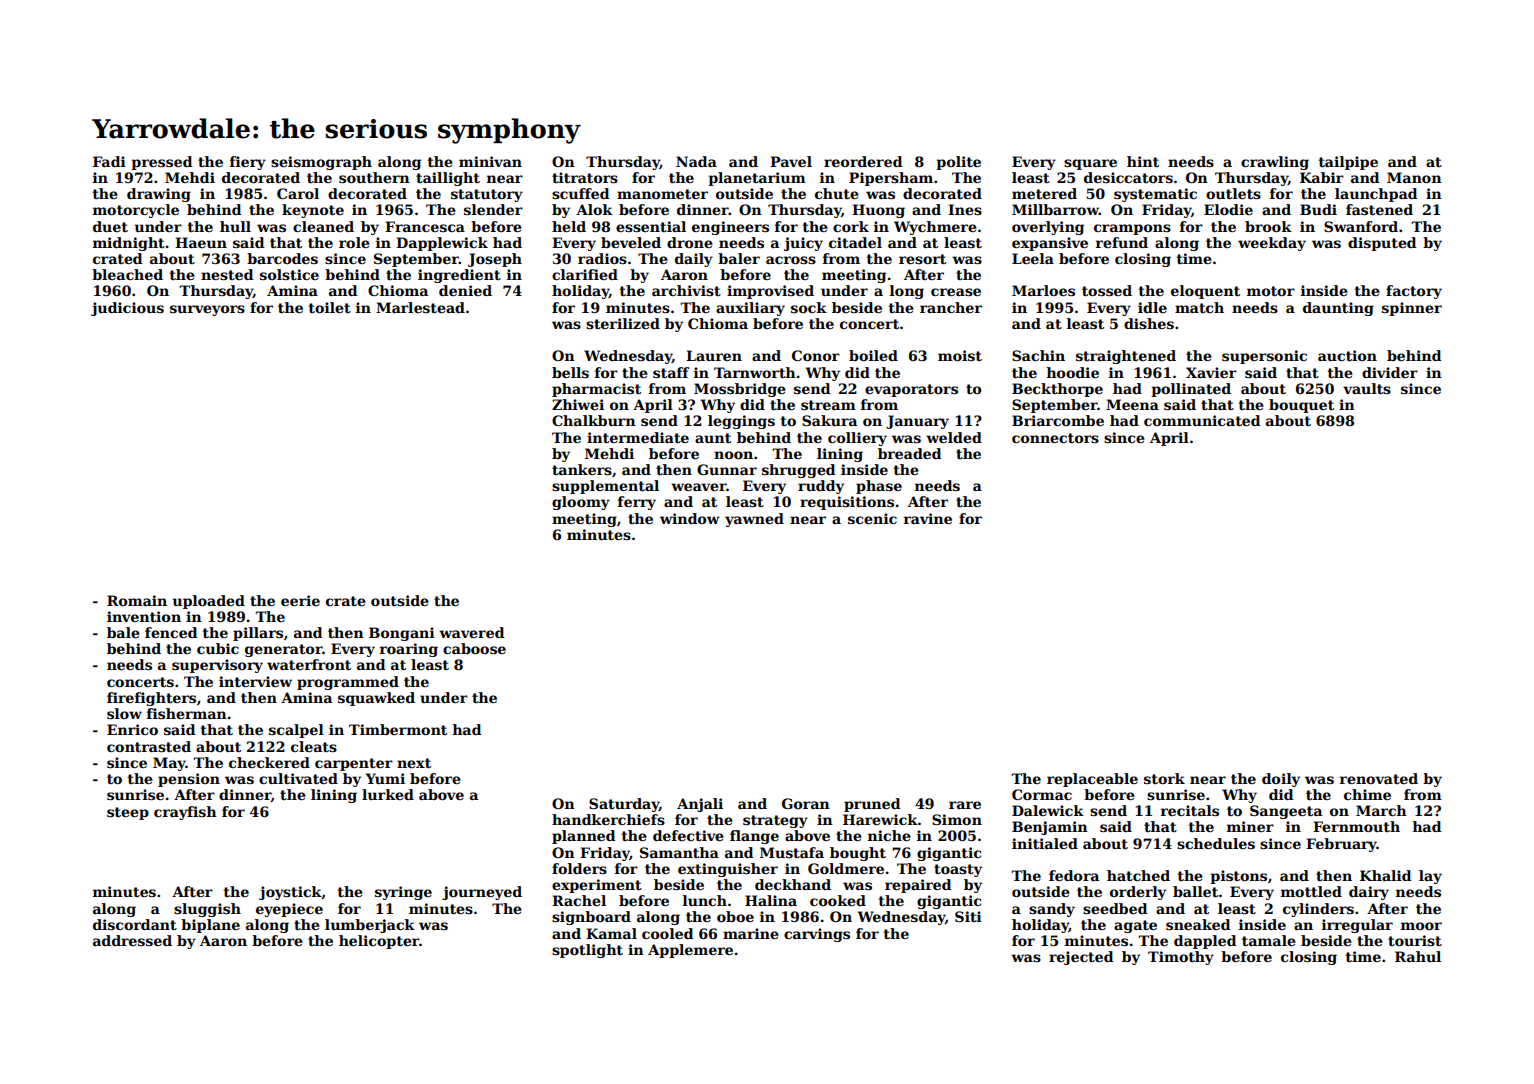 The height and width of the screenshot is (1084, 1534). Describe the element at coordinates (309, 664) in the screenshot. I see `waterfront` at that location.
